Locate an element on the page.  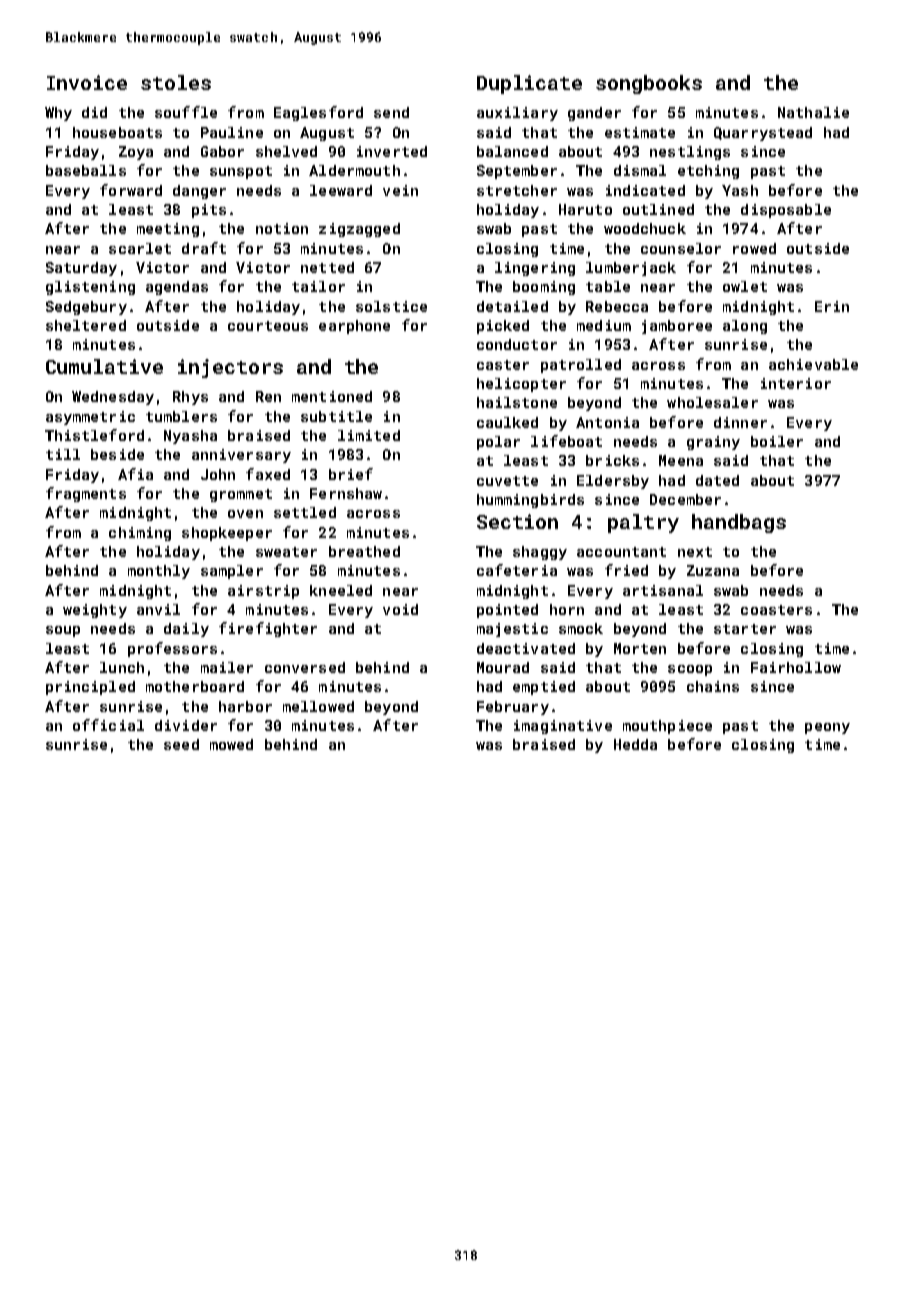
netted is located at coordinates (327, 267).
